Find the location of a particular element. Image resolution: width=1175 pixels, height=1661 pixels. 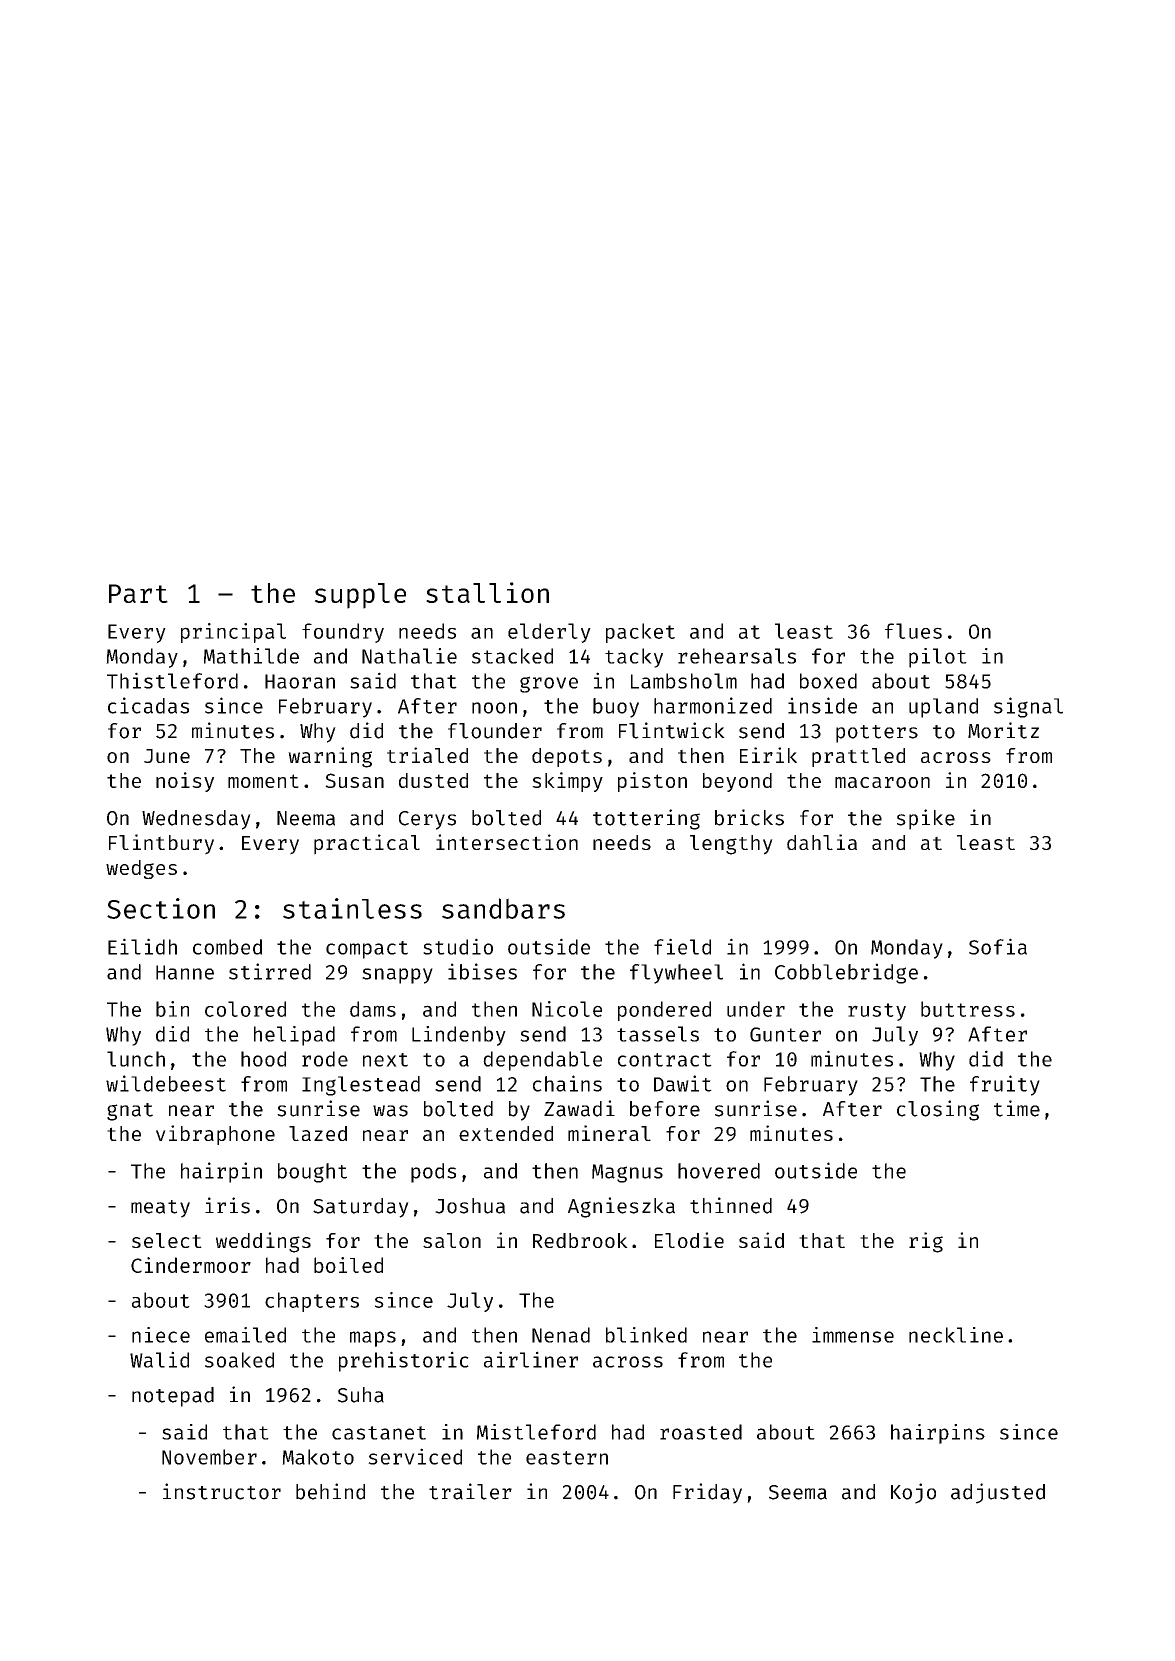

upland is located at coordinates (943, 708).
